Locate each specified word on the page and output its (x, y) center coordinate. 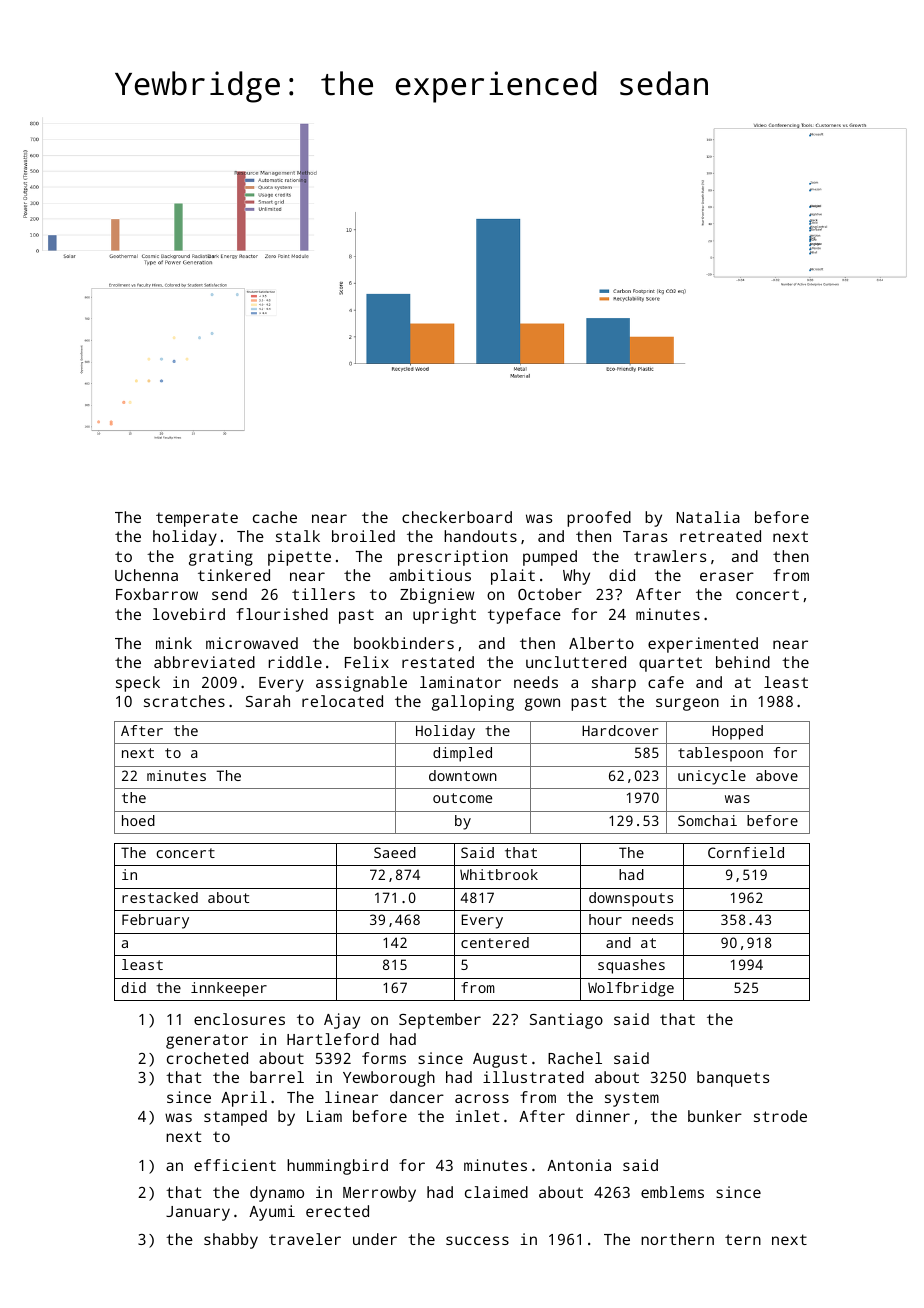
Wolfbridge (631, 989)
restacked (160, 897)
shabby (231, 1241)
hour (605, 919)
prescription (453, 558)
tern (743, 1239)
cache (275, 517)
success (477, 1240)
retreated (720, 536)
